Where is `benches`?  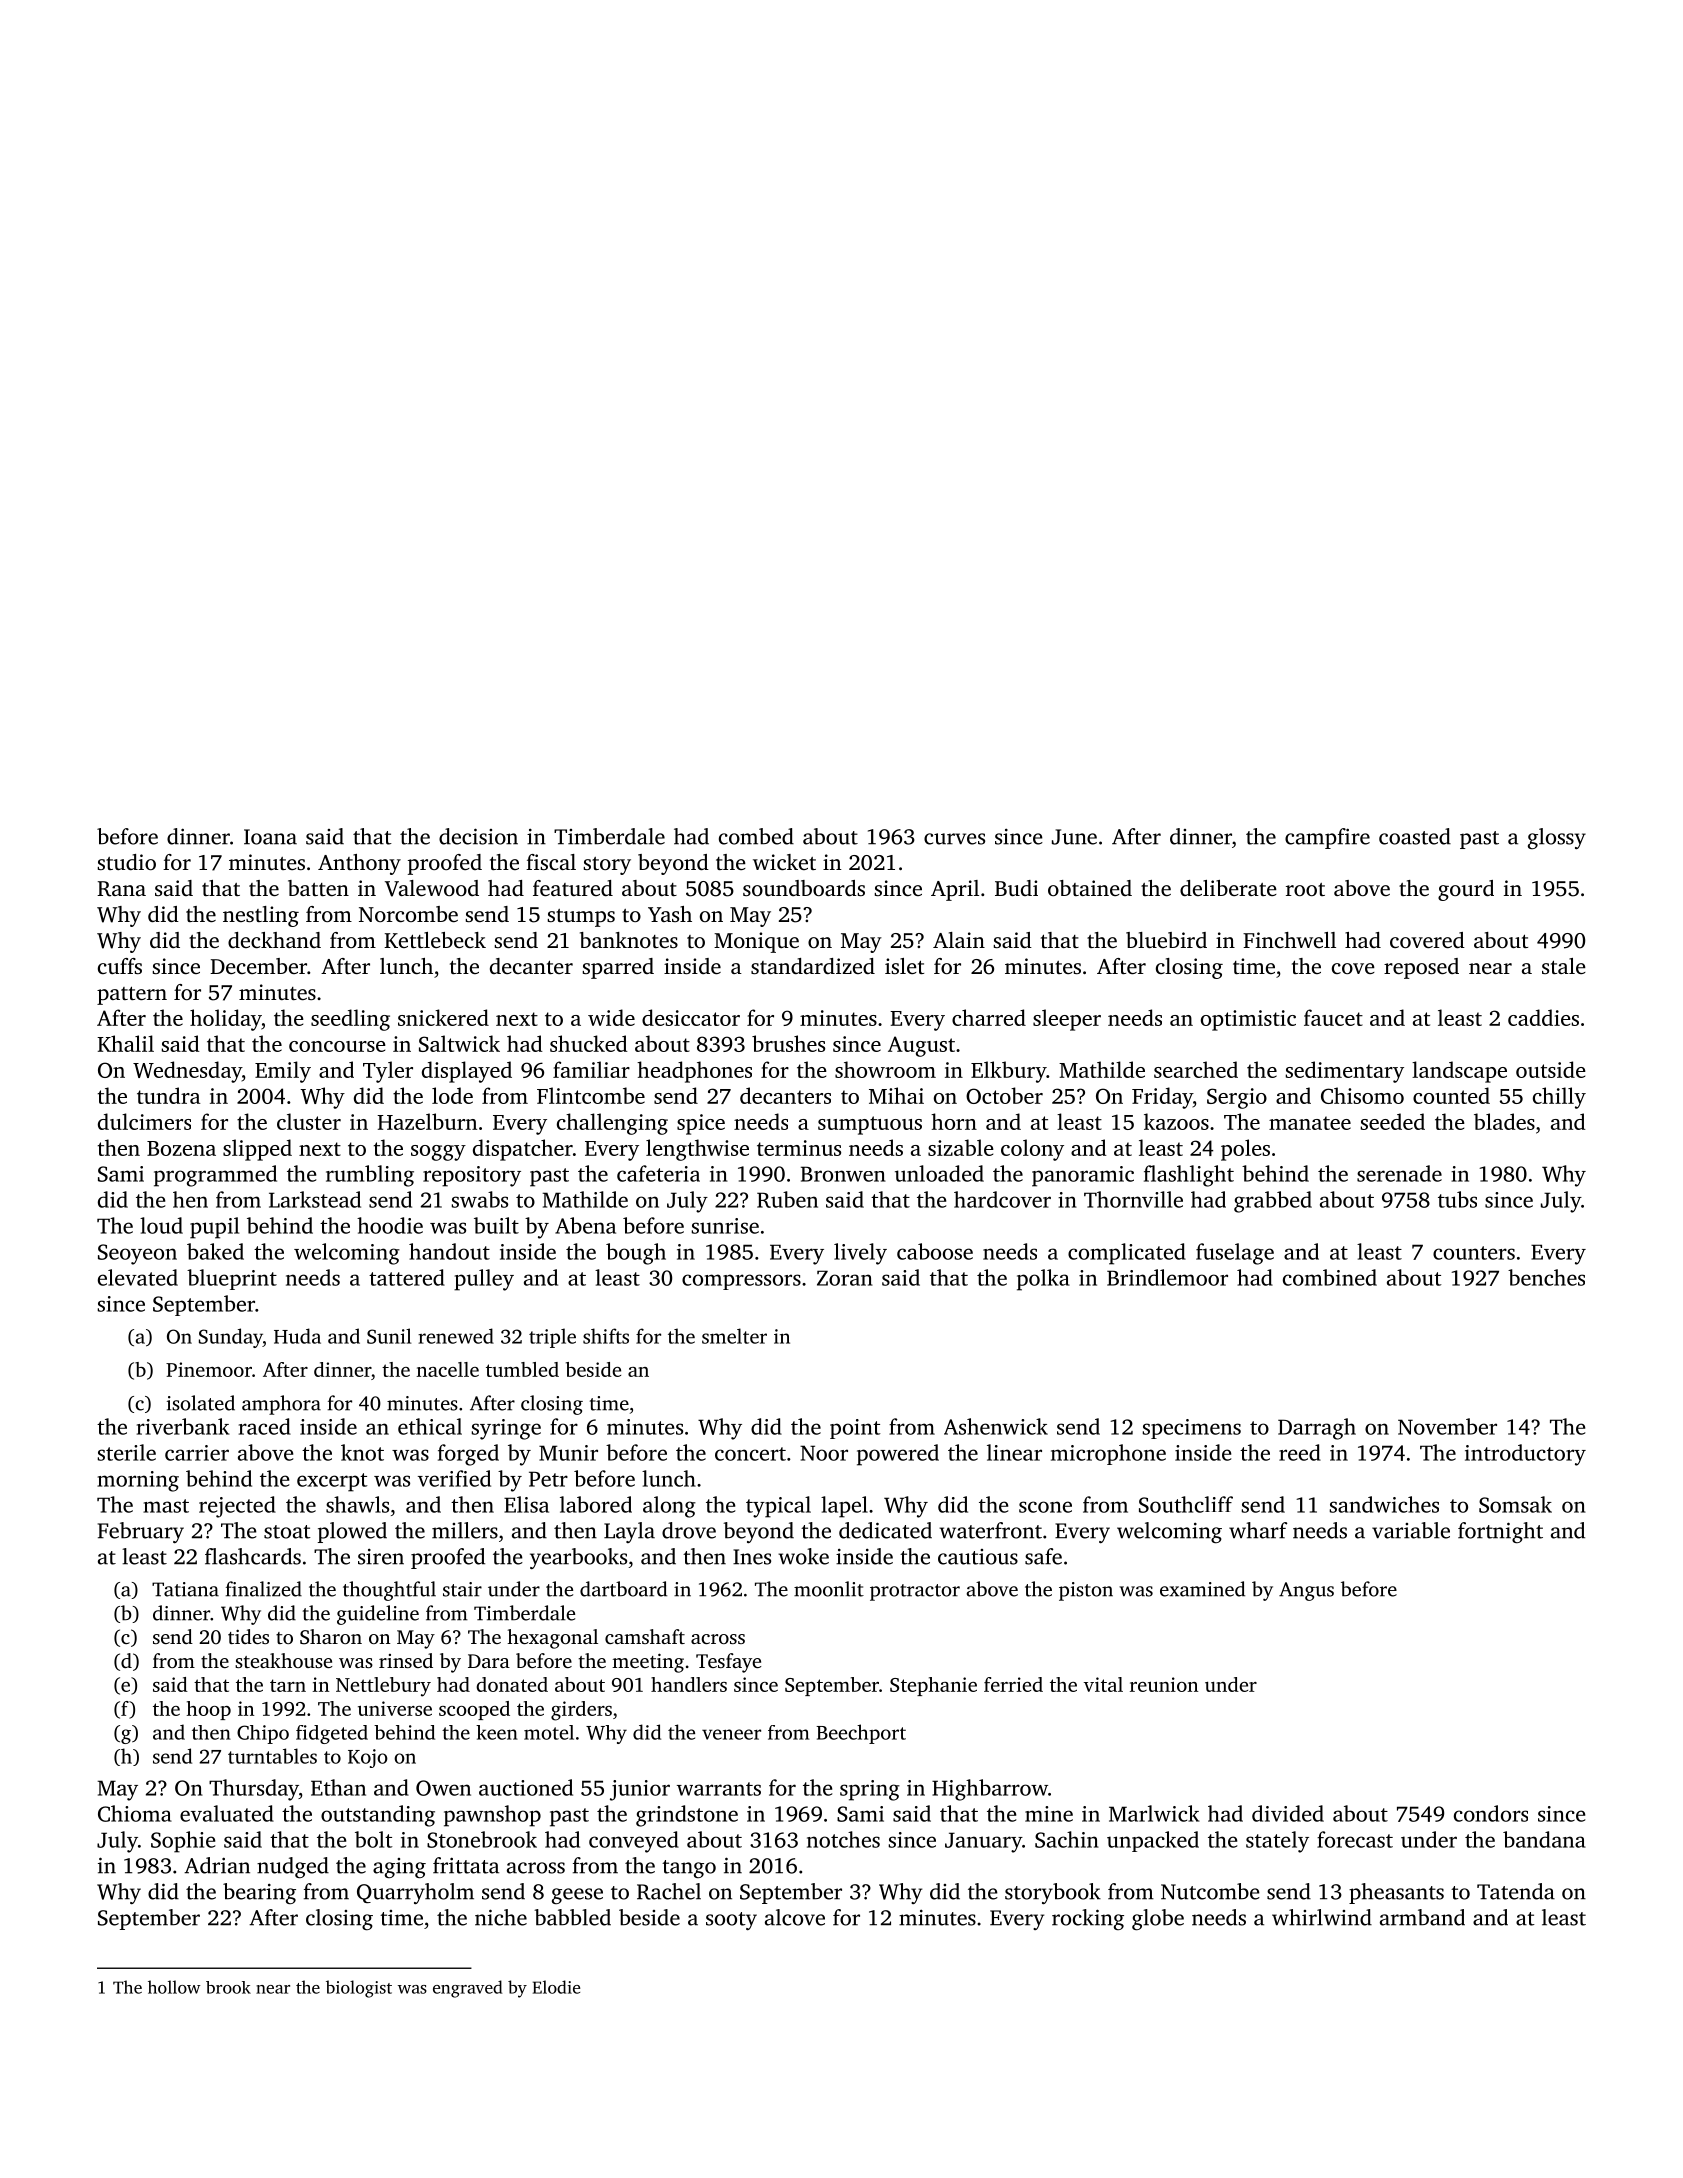 benches is located at coordinates (1546, 1277).
